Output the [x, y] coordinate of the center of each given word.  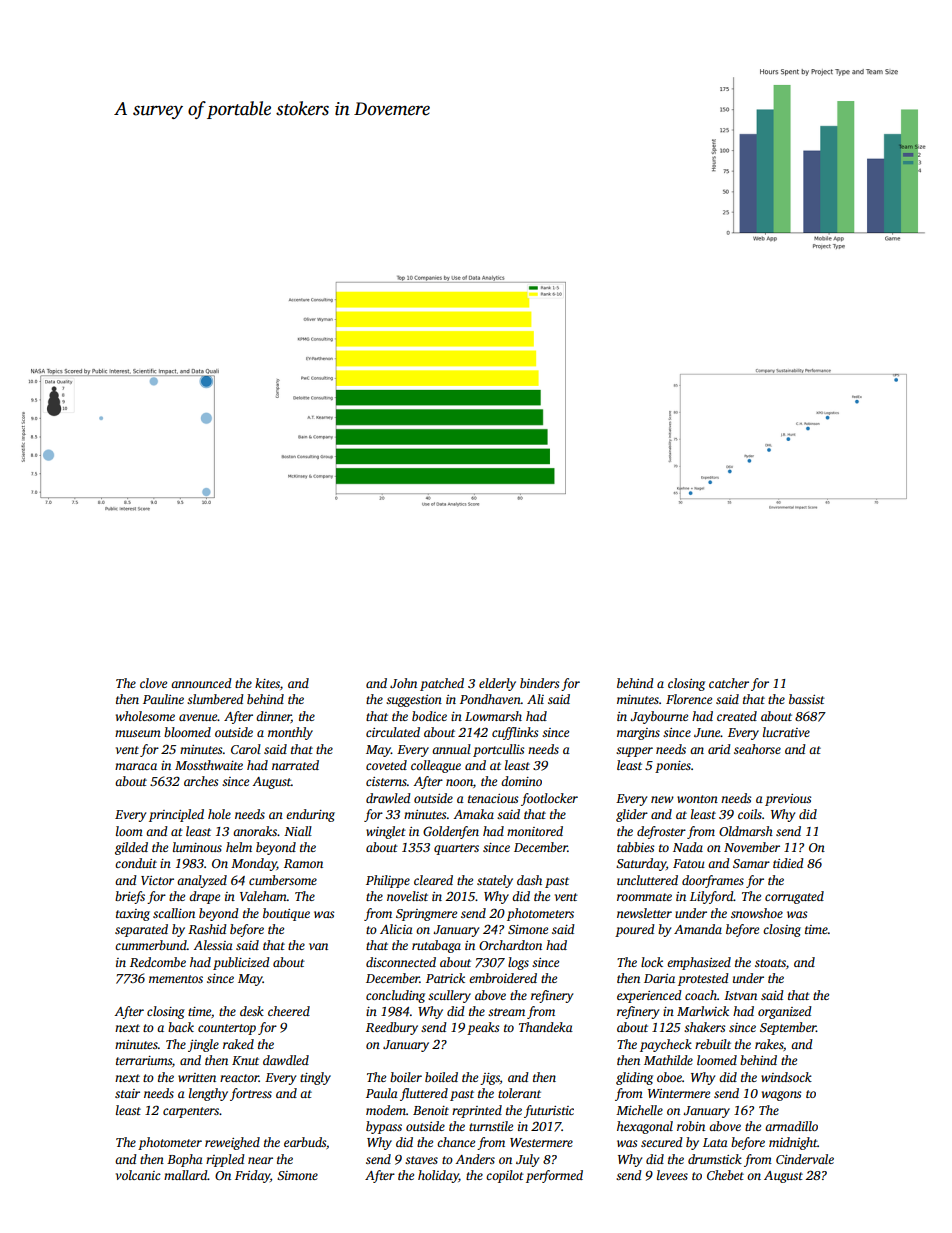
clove [153, 683]
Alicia [396, 929]
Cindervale [805, 1159]
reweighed [232, 1143]
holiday [438, 1176]
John [403, 683]
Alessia [213, 945]
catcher [729, 683]
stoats [770, 963]
